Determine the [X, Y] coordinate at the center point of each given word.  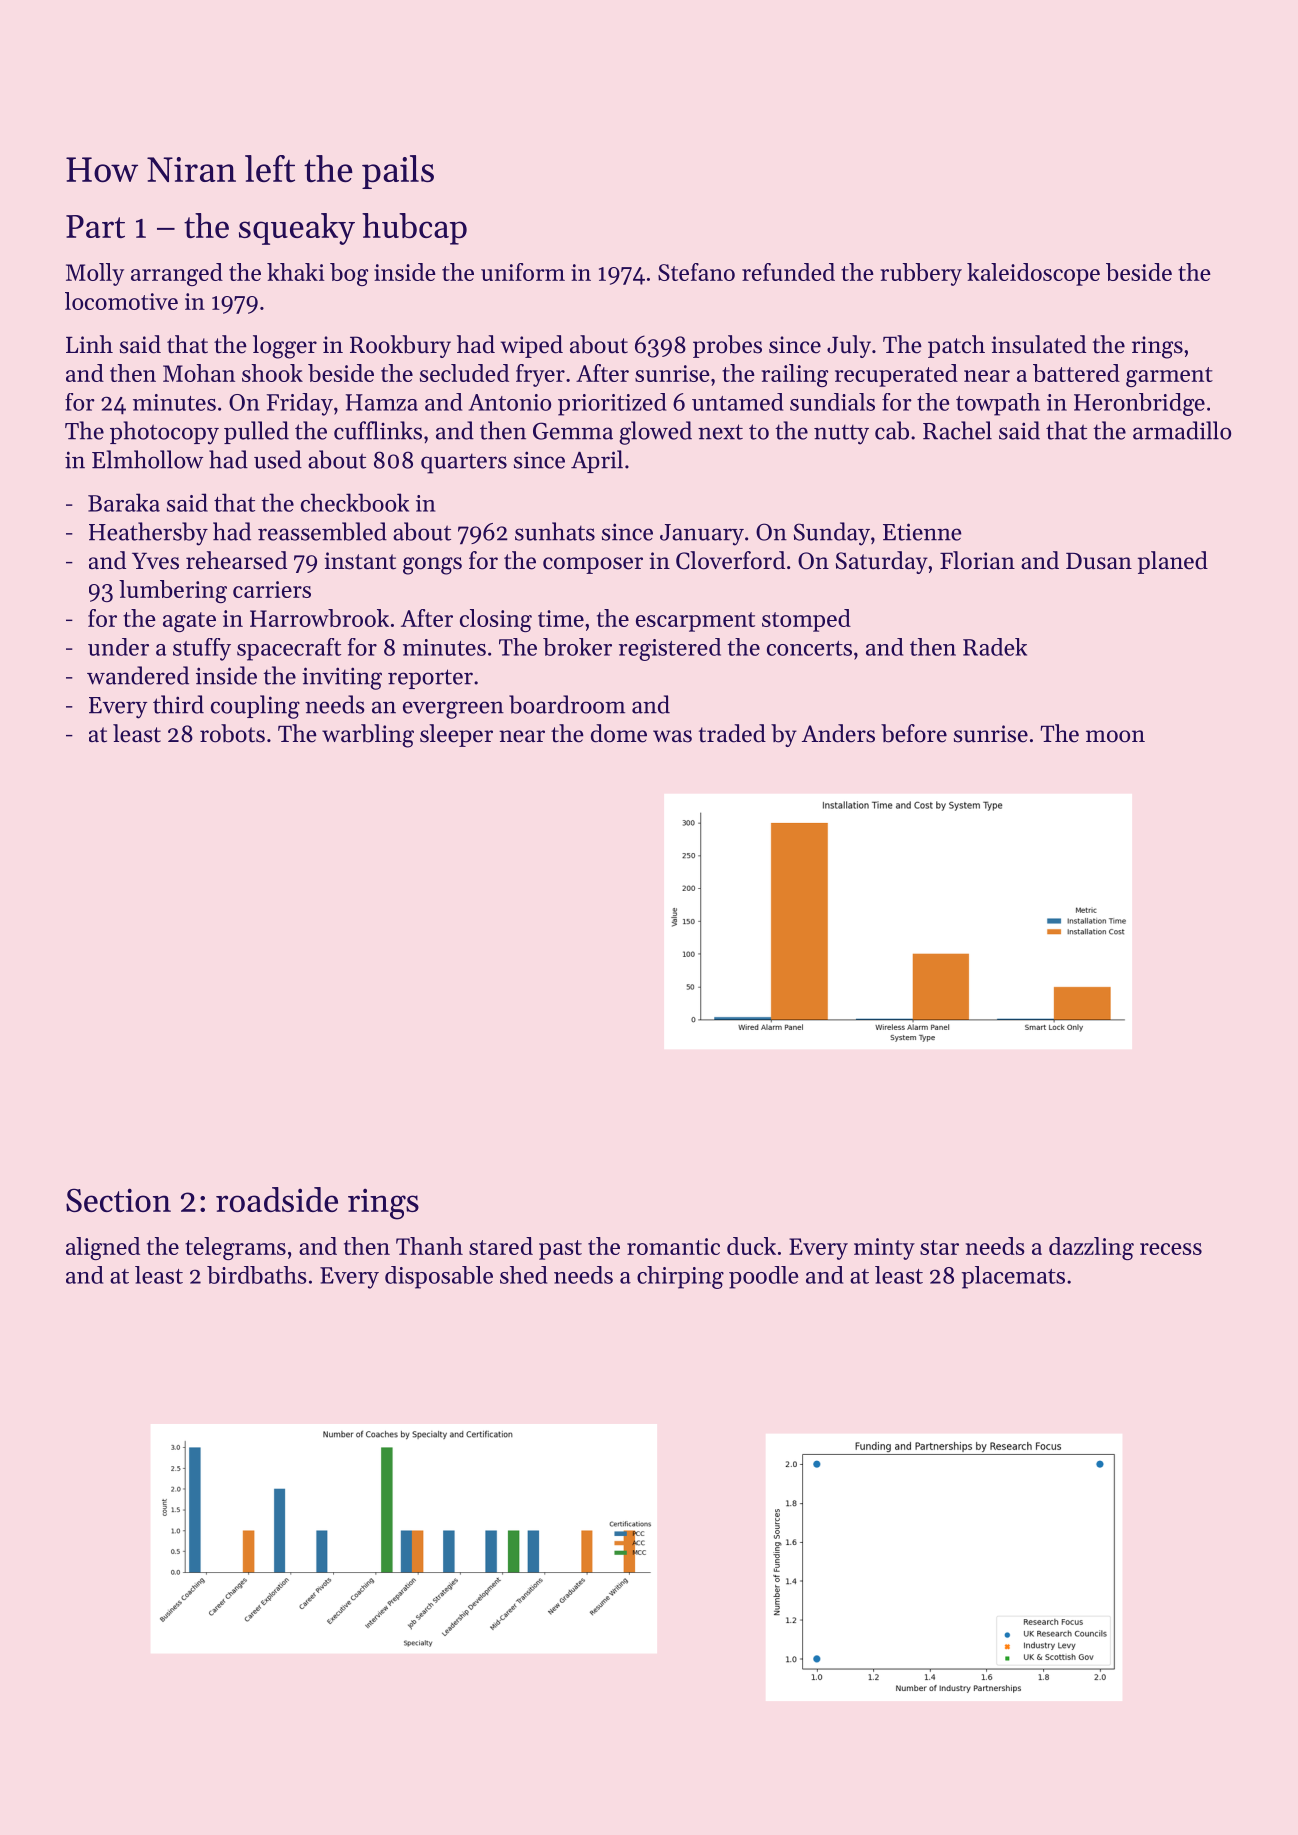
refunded [788, 272]
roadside [277, 1199]
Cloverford [730, 560]
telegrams [235, 1248]
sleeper [456, 735]
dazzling [1091, 1248]
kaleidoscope [1033, 274]
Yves [155, 561]
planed [1173, 562]
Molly [95, 274]
